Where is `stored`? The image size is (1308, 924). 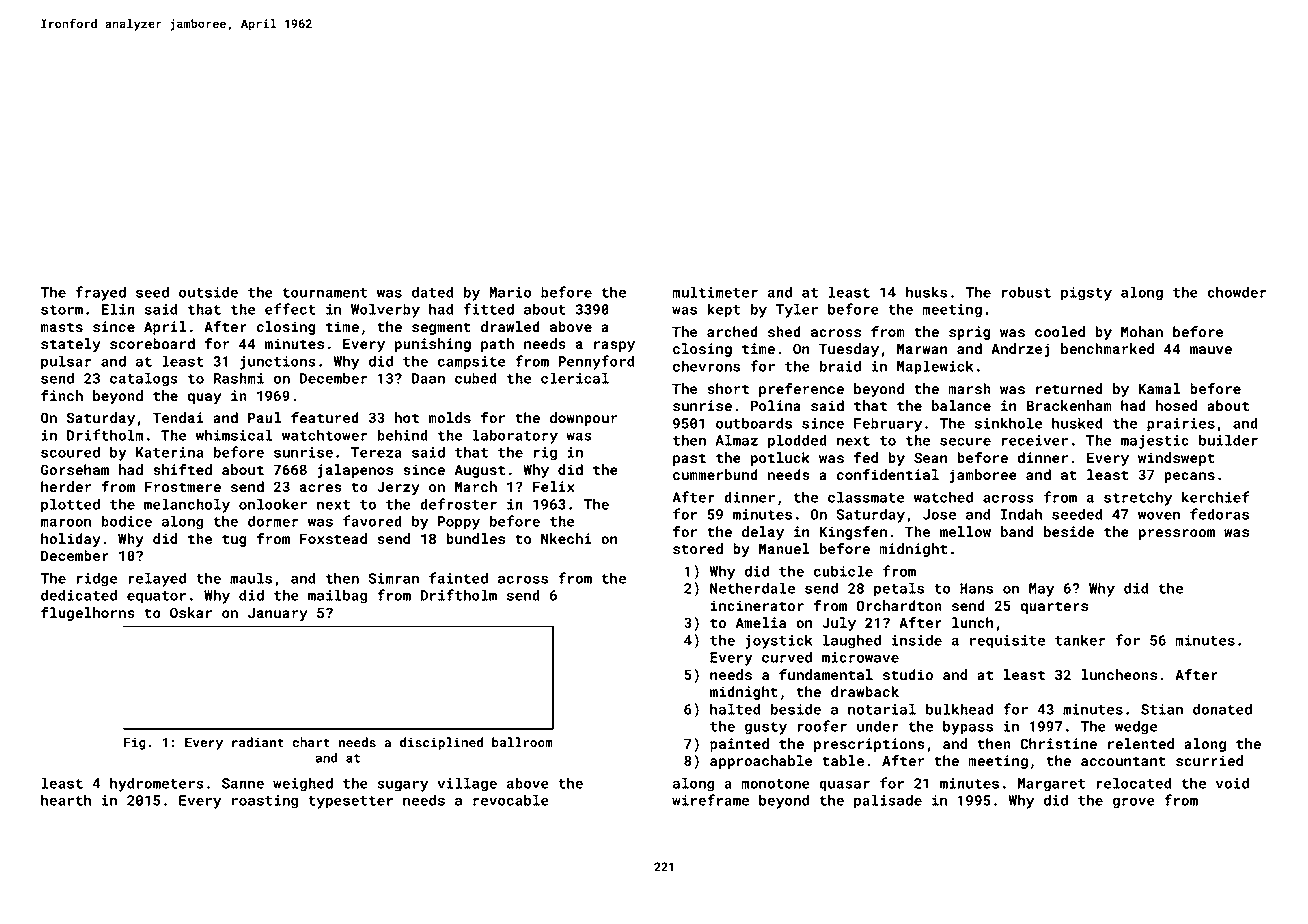
stored is located at coordinates (698, 548).
